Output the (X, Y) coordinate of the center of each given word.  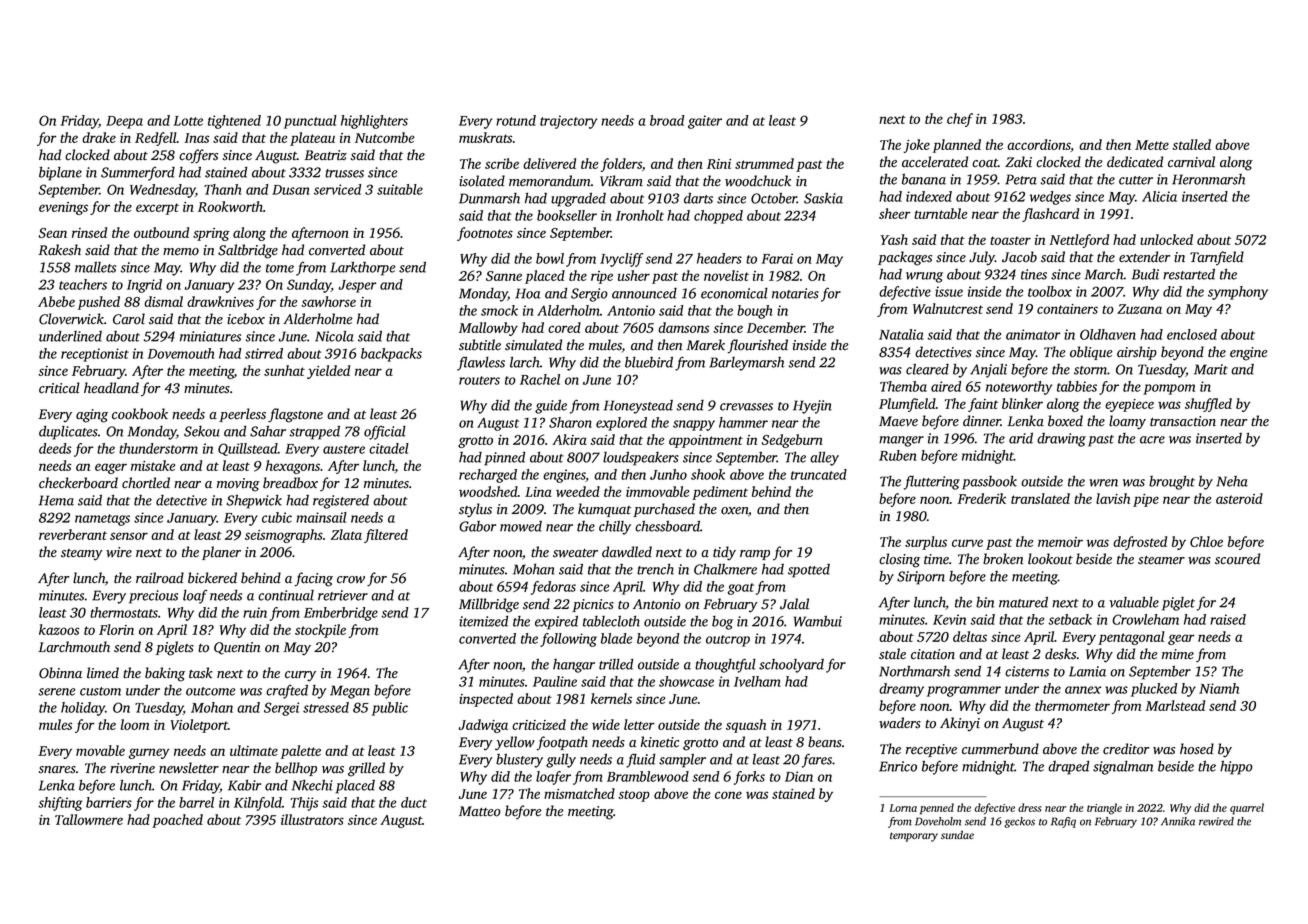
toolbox (1050, 291)
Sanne (504, 276)
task (201, 673)
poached (177, 821)
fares (817, 760)
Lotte (188, 121)
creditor (1126, 749)
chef (960, 120)
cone (728, 795)
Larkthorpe (362, 269)
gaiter (705, 122)
